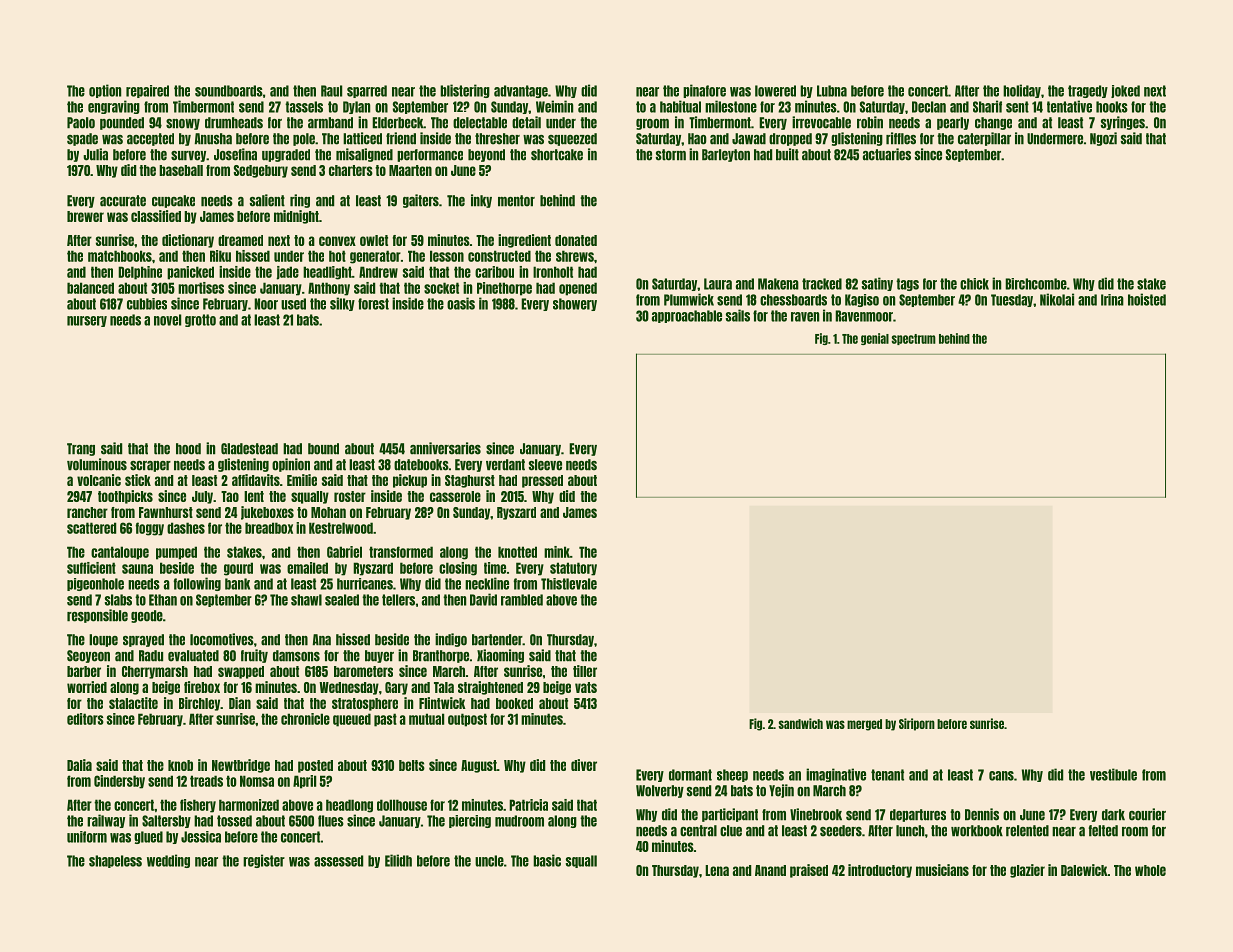 The image size is (1233, 952). I want to click on holiday, so click(1022, 91).
